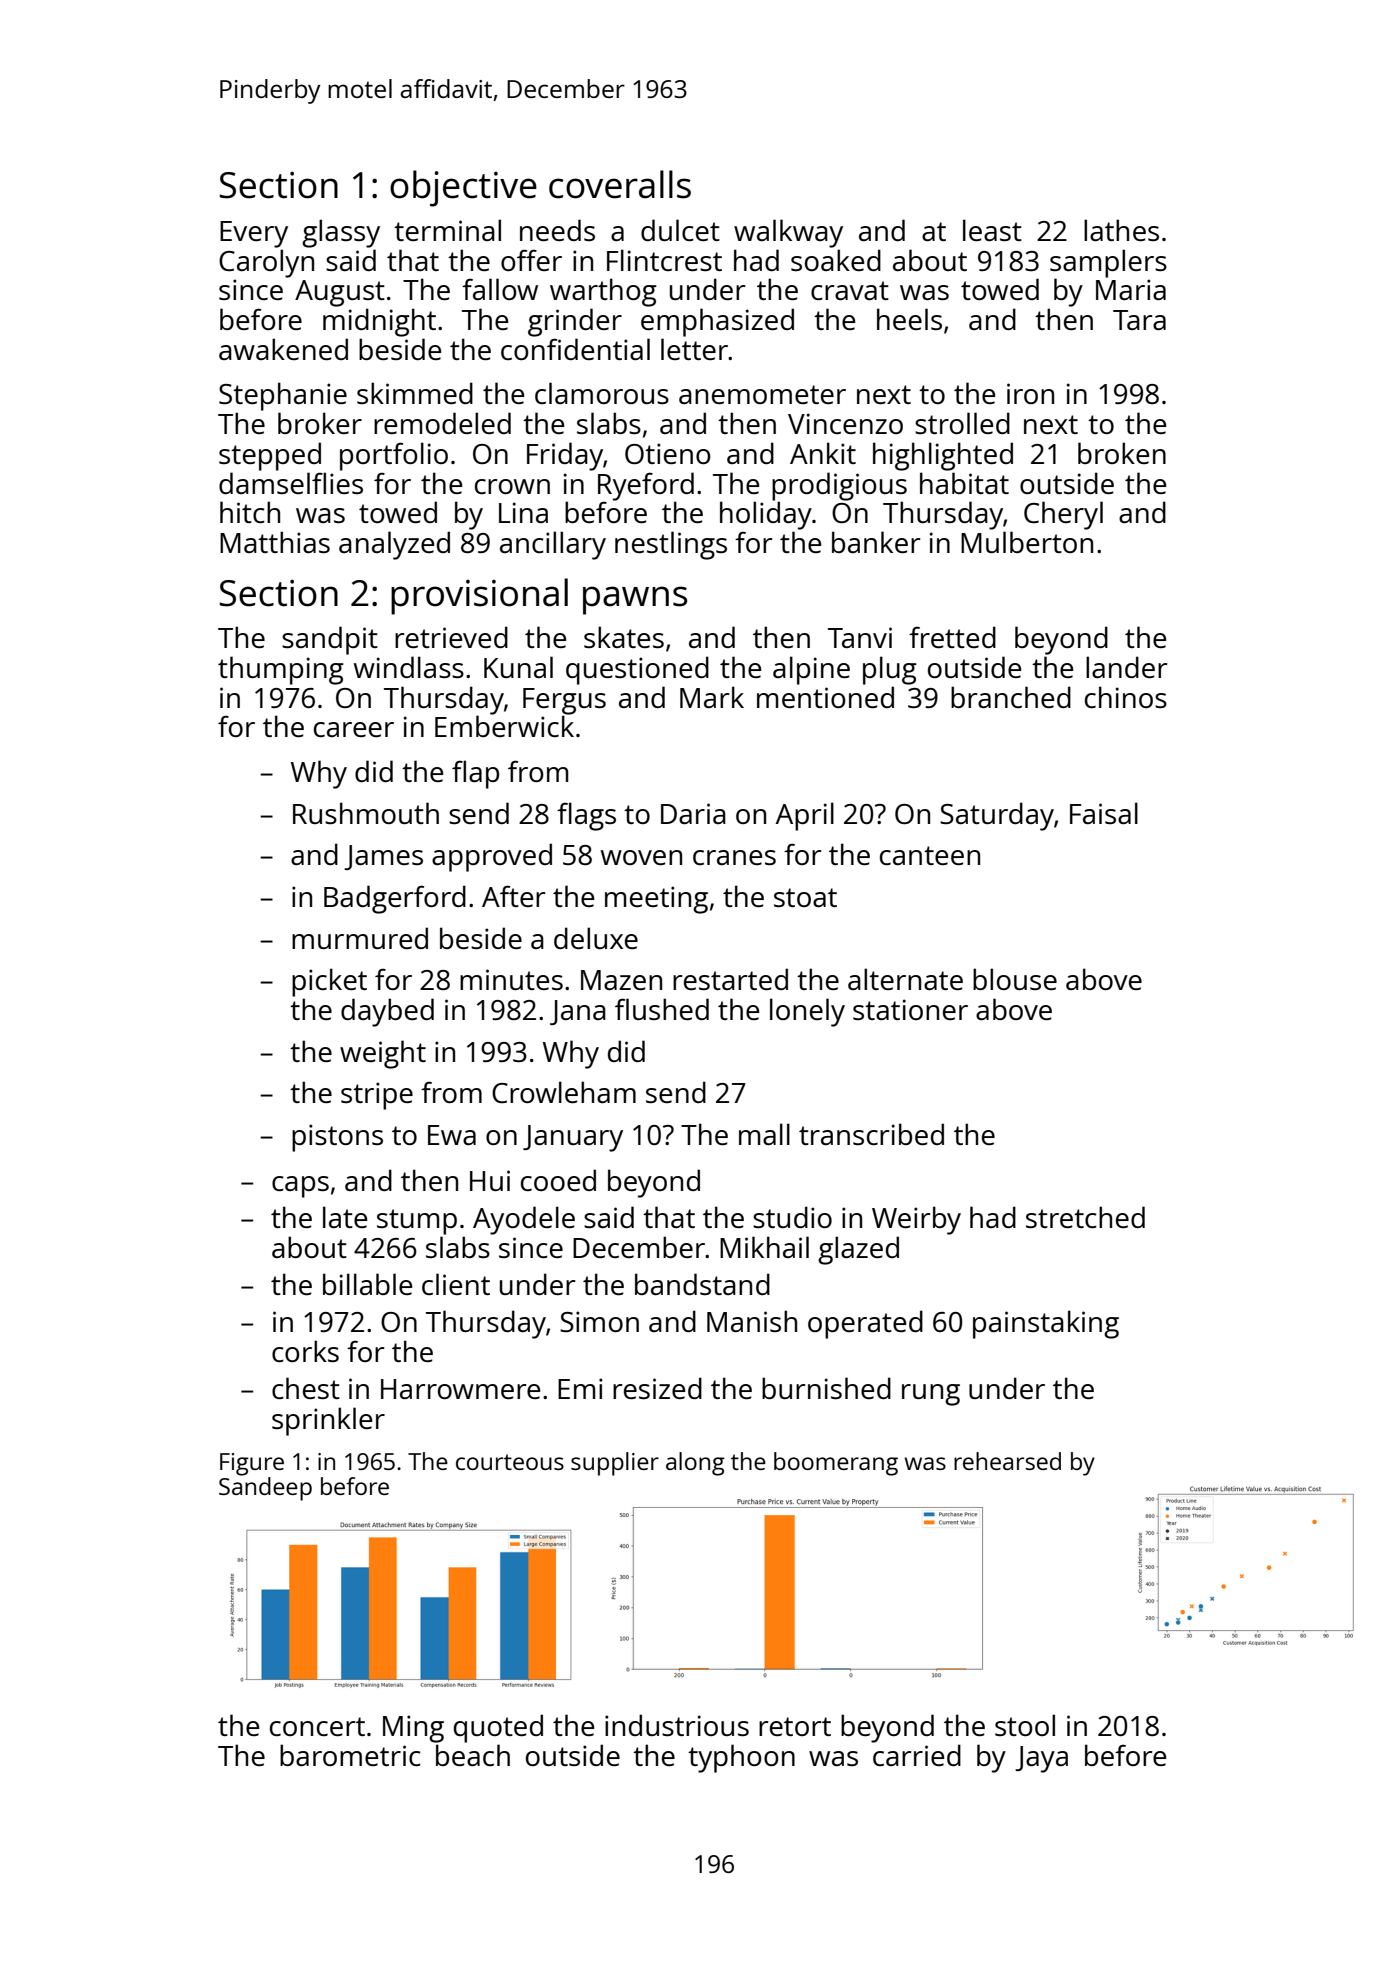 Image resolution: width=1386 pixels, height=1969 pixels. I want to click on typhoon, so click(741, 1758).
